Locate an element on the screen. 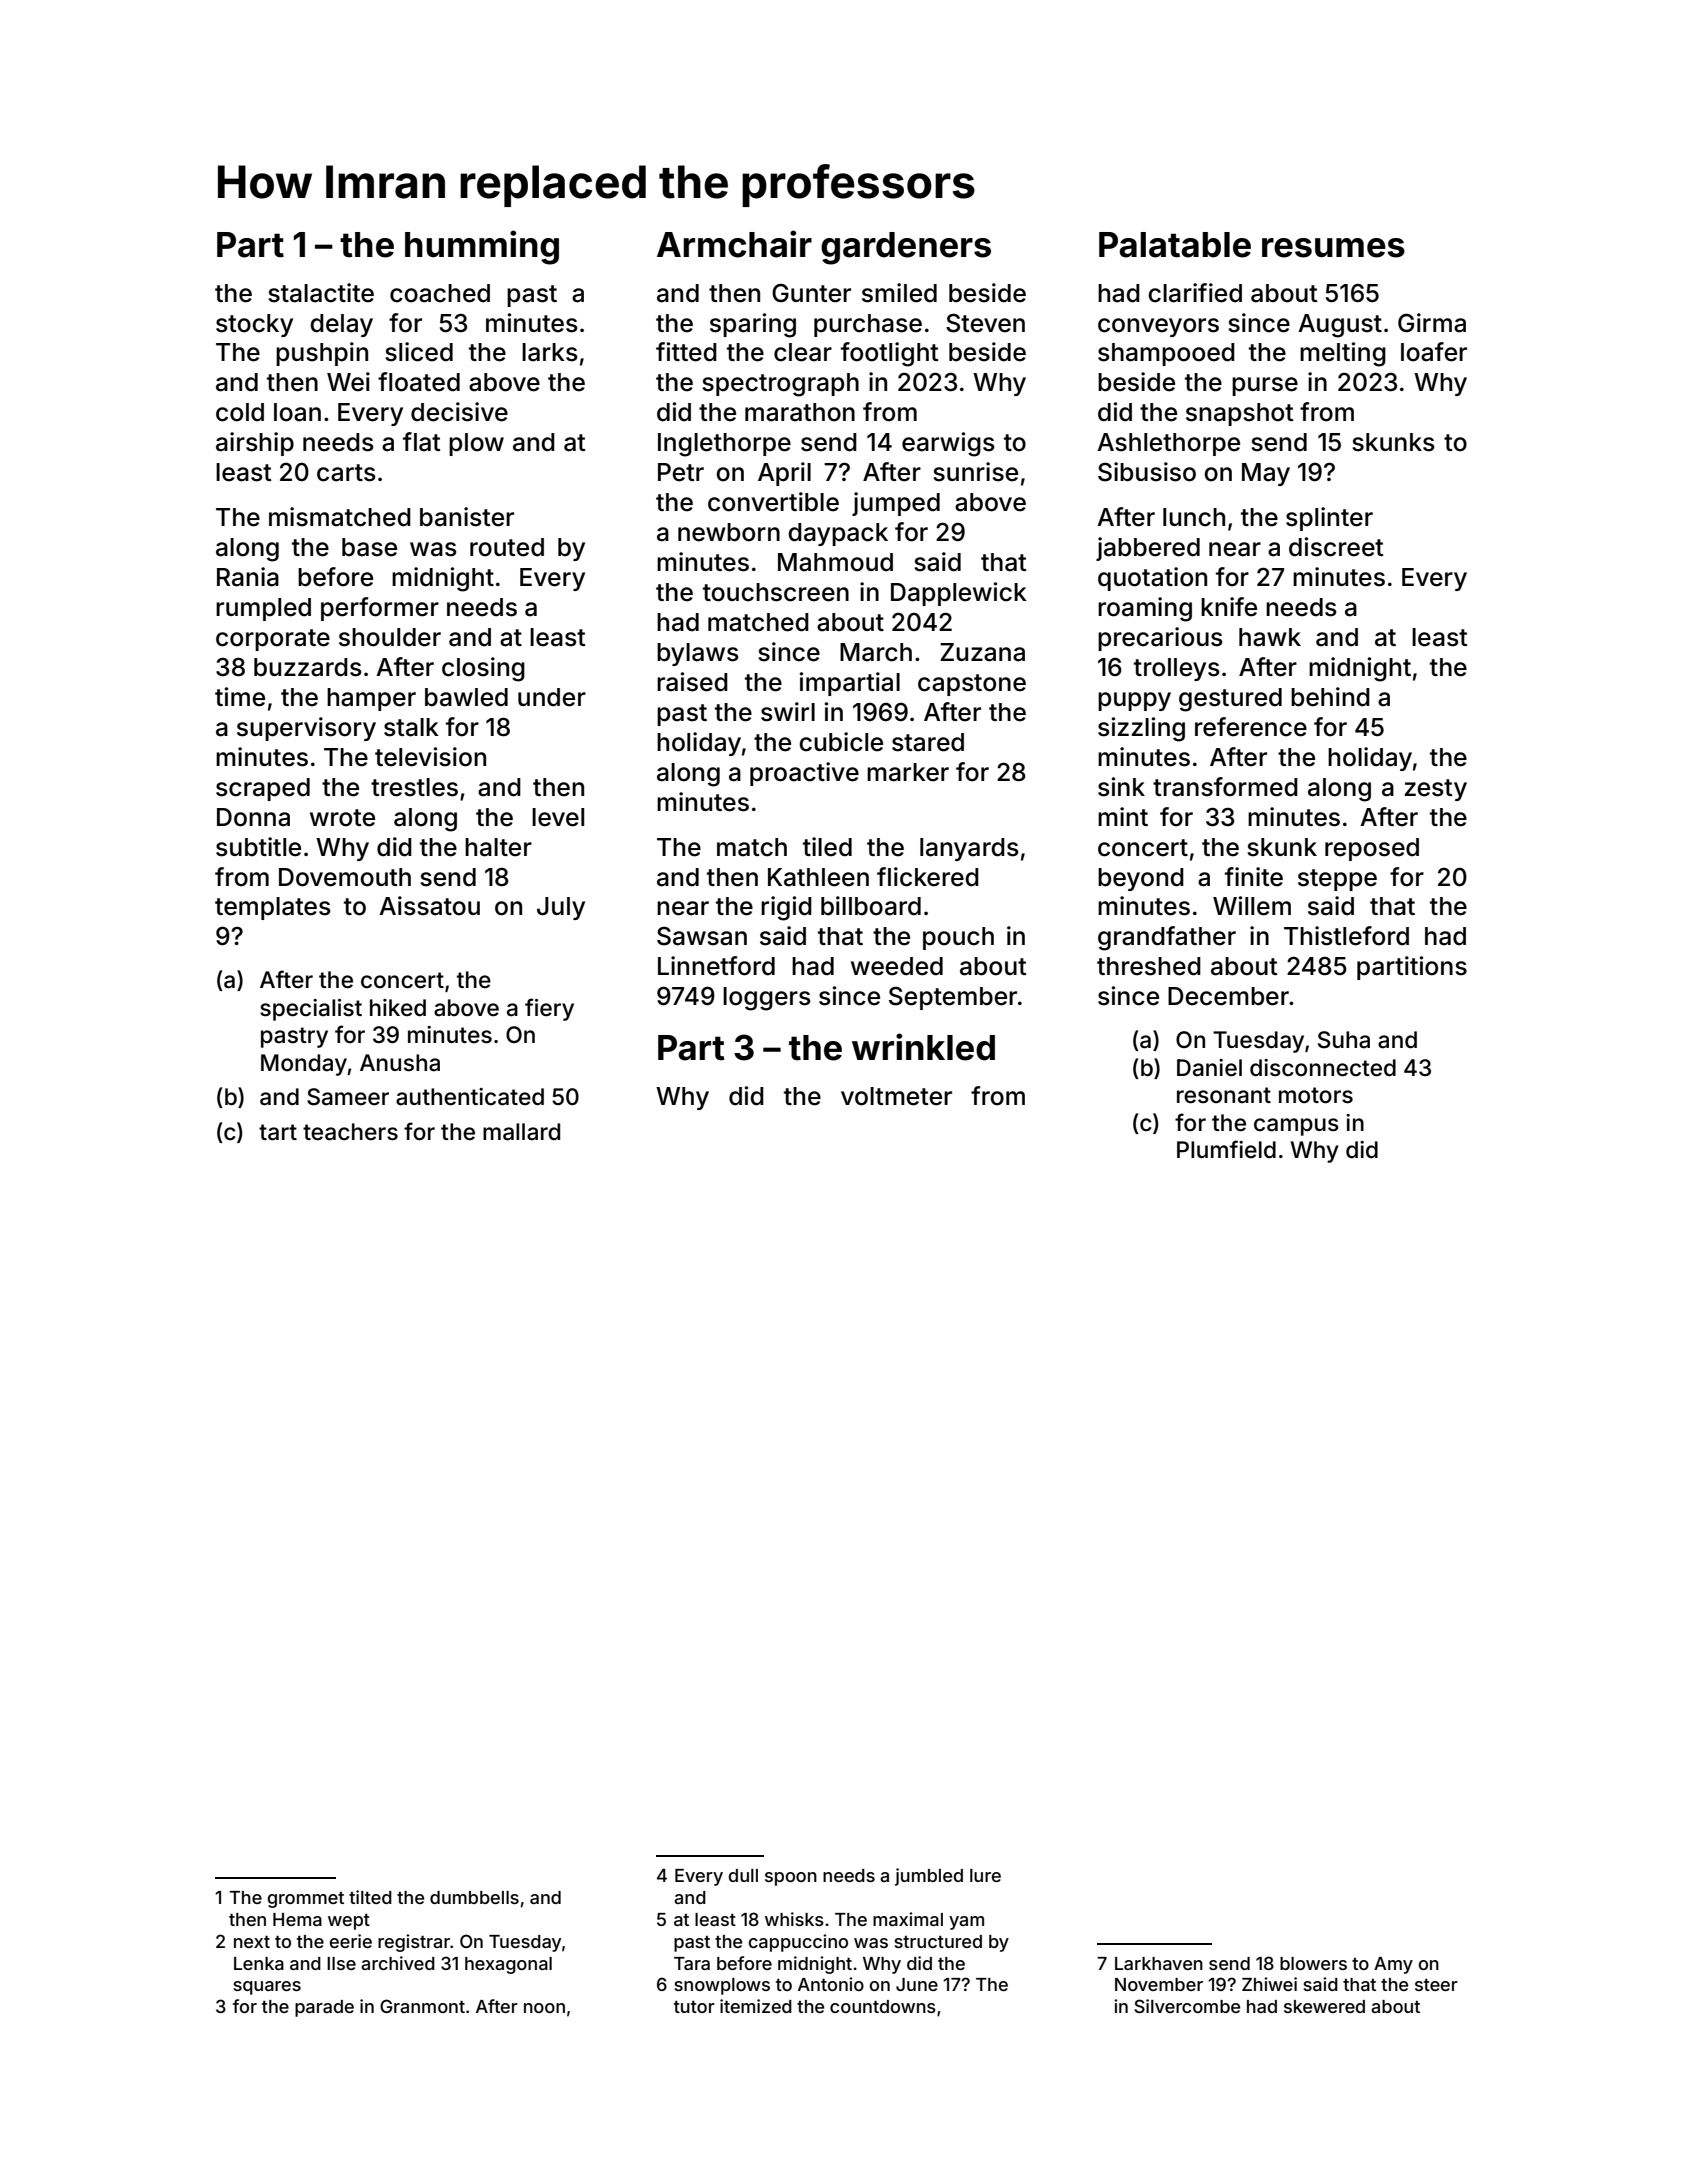 This screenshot has width=1683, height=2178. Petr is located at coordinates (681, 472).
